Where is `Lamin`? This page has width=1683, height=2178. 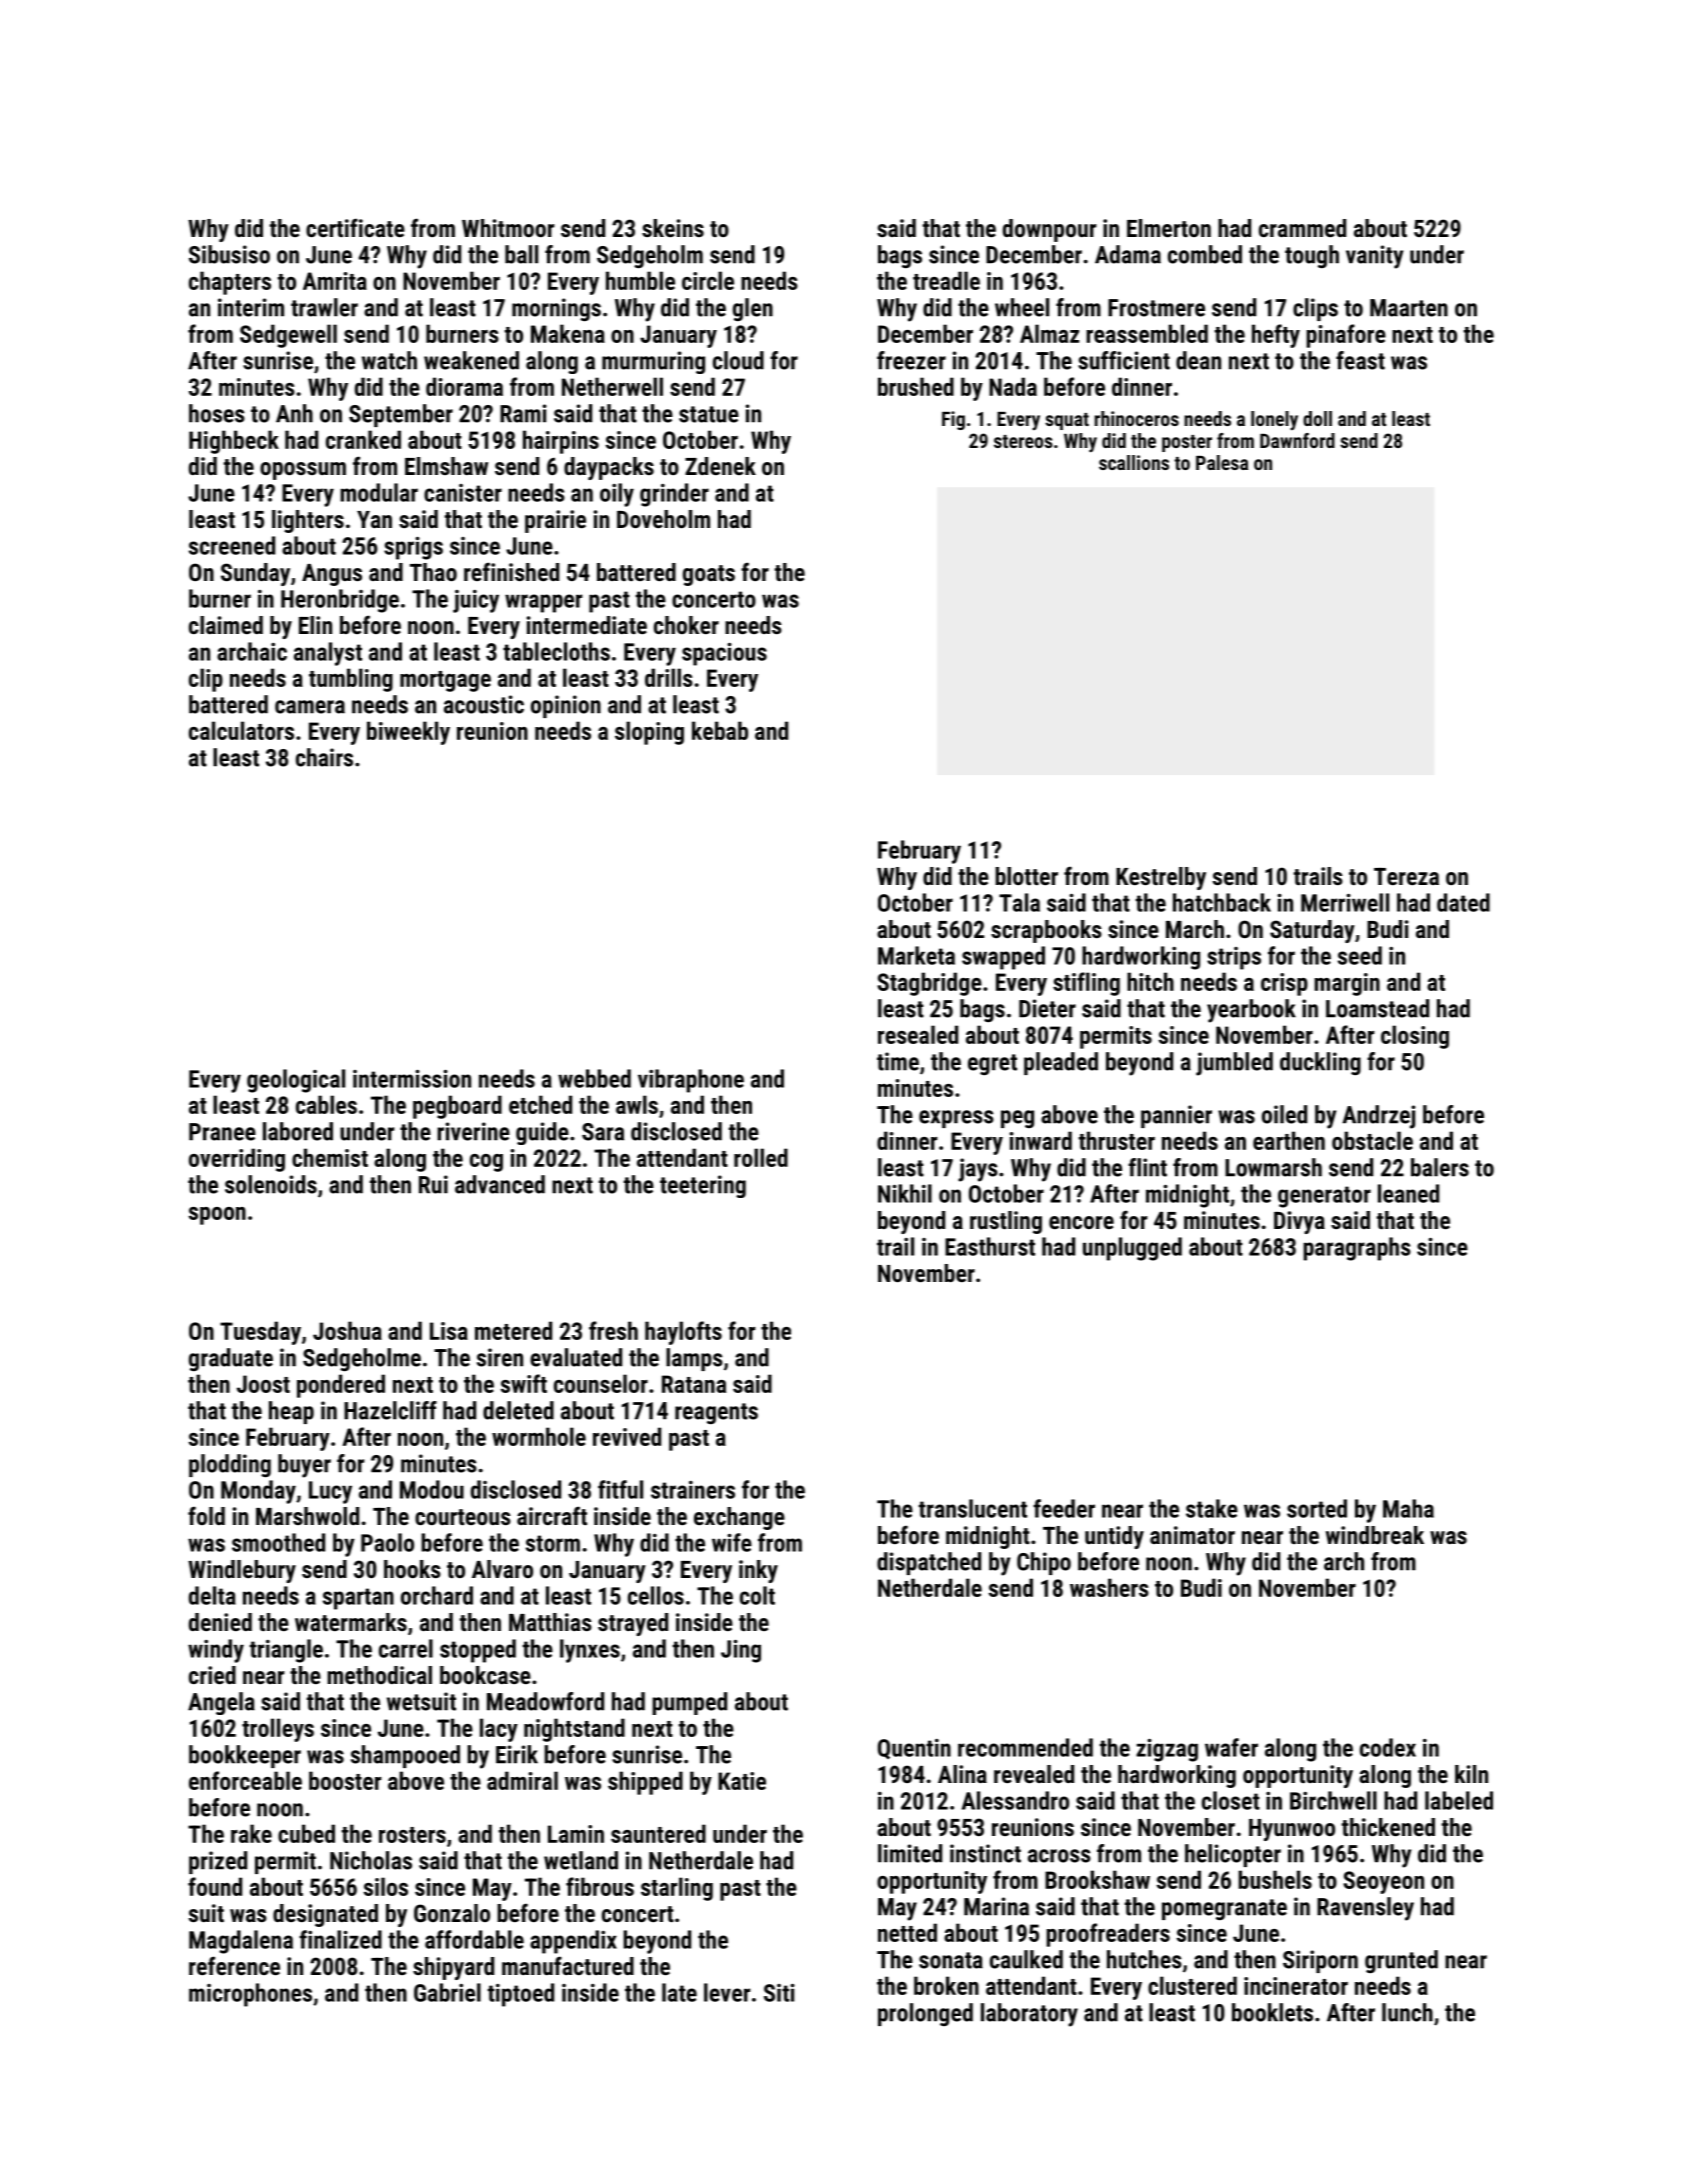 Lamin is located at coordinates (576, 1834).
